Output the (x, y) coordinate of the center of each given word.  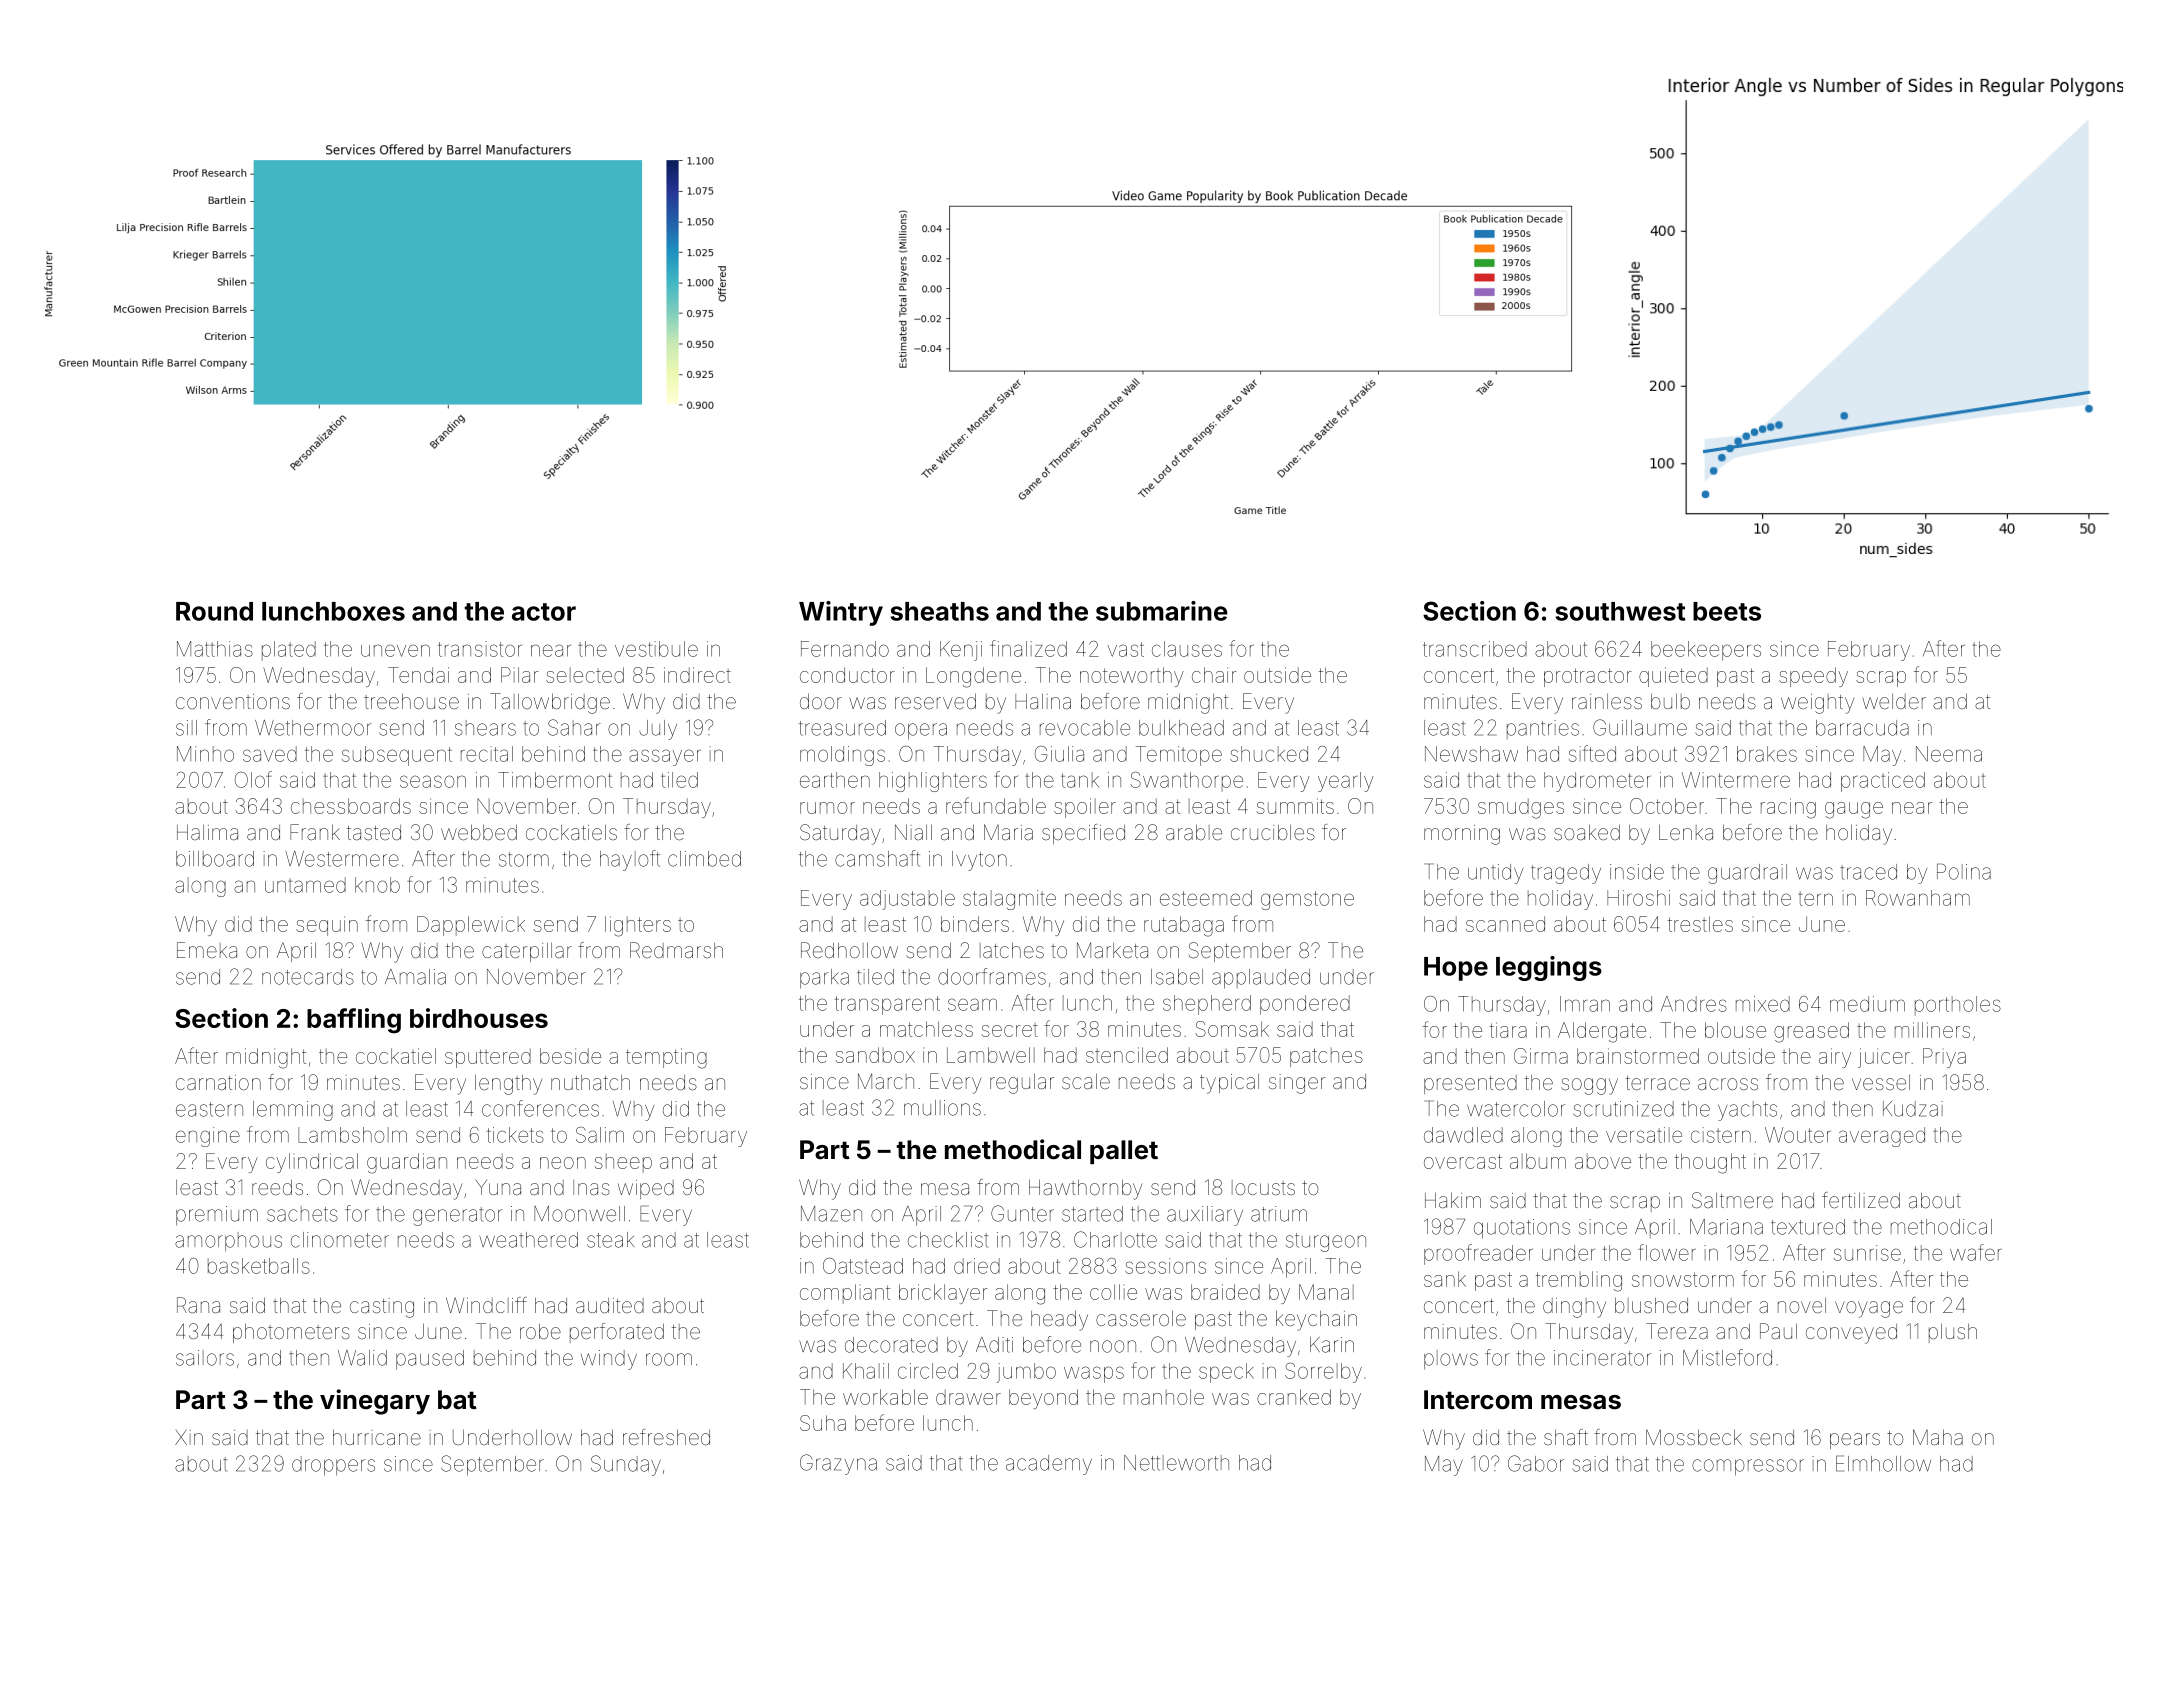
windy (609, 1360)
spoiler (1085, 808)
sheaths (939, 611)
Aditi (994, 1345)
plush (1953, 1333)
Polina (1964, 871)
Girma (1541, 1056)
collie (1113, 1292)
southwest (1620, 611)
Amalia (415, 977)
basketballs (259, 1266)
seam (972, 1004)
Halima (207, 832)
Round (214, 611)
